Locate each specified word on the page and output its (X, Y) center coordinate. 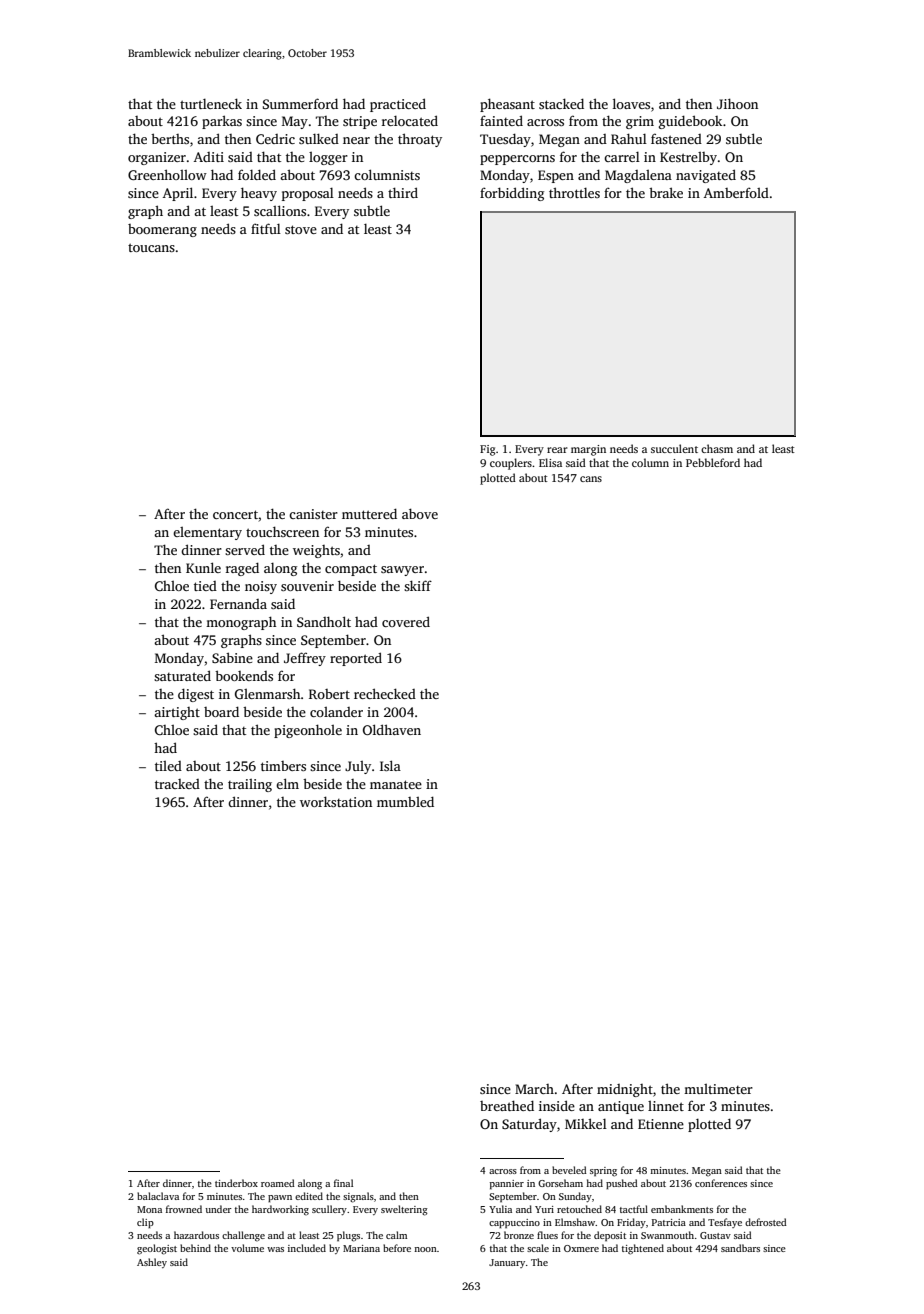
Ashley (152, 1263)
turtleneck (211, 103)
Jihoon (737, 103)
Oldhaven (392, 729)
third (403, 192)
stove (301, 229)
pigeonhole (308, 731)
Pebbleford (713, 462)
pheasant (507, 105)
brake (666, 192)
